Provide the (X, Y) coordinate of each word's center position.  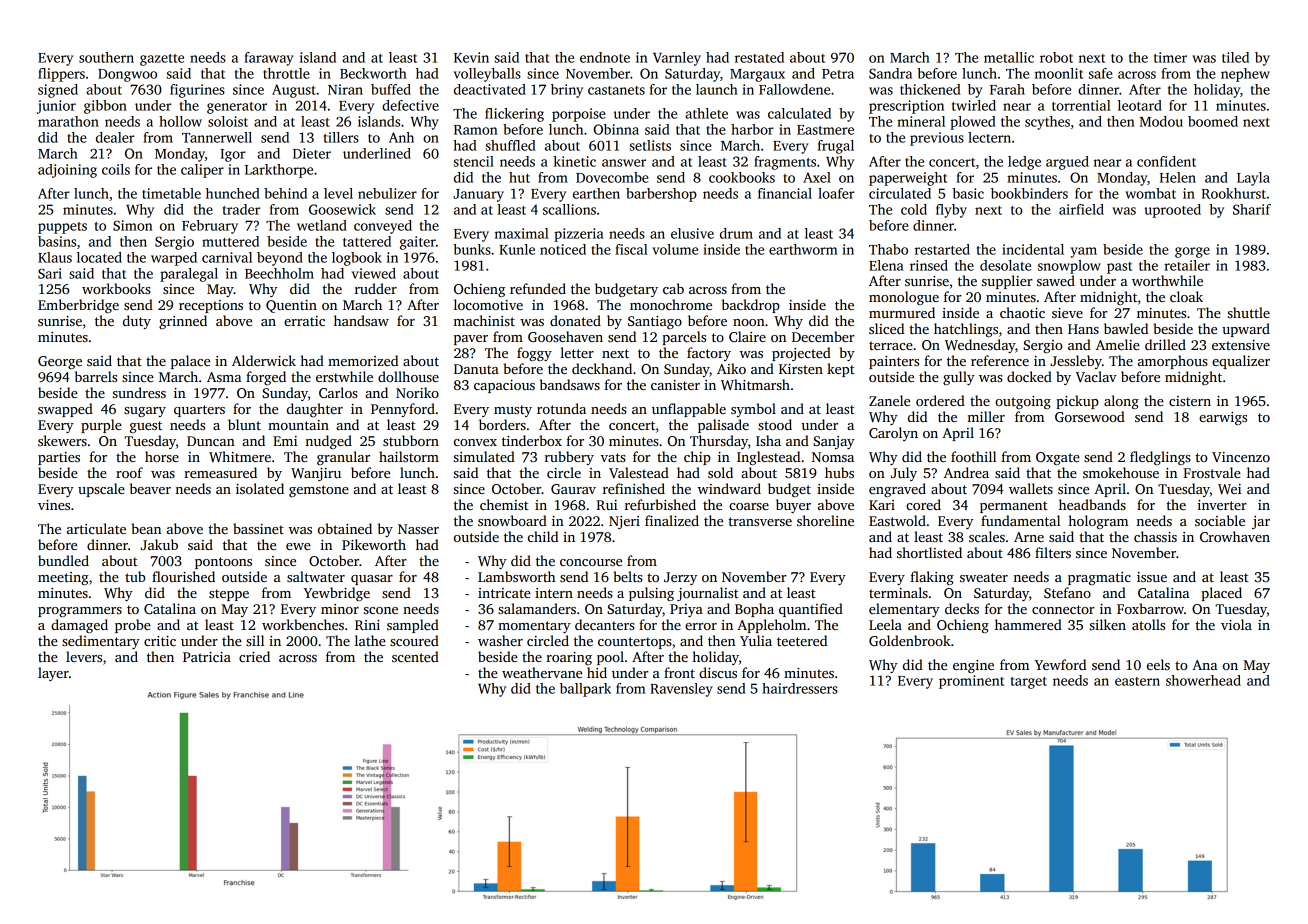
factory (709, 354)
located (99, 257)
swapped (65, 410)
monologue (904, 298)
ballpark (585, 690)
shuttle (1249, 312)
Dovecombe (612, 177)
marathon (68, 121)
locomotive (488, 304)
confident (1166, 161)
